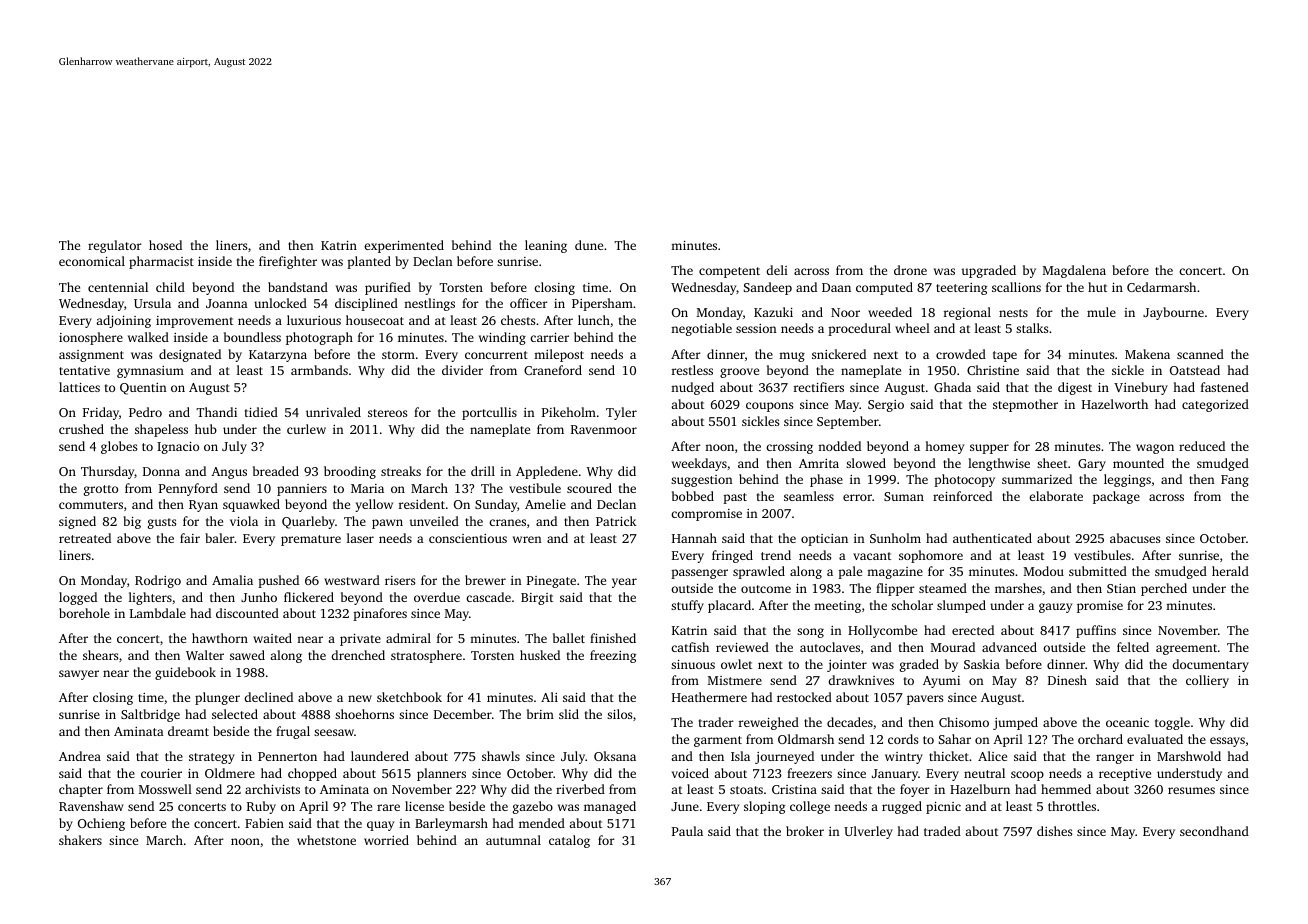 The width and height of the screenshot is (1308, 924). What do you see at coordinates (386, 840) in the screenshot?
I see `worried` at bounding box center [386, 840].
